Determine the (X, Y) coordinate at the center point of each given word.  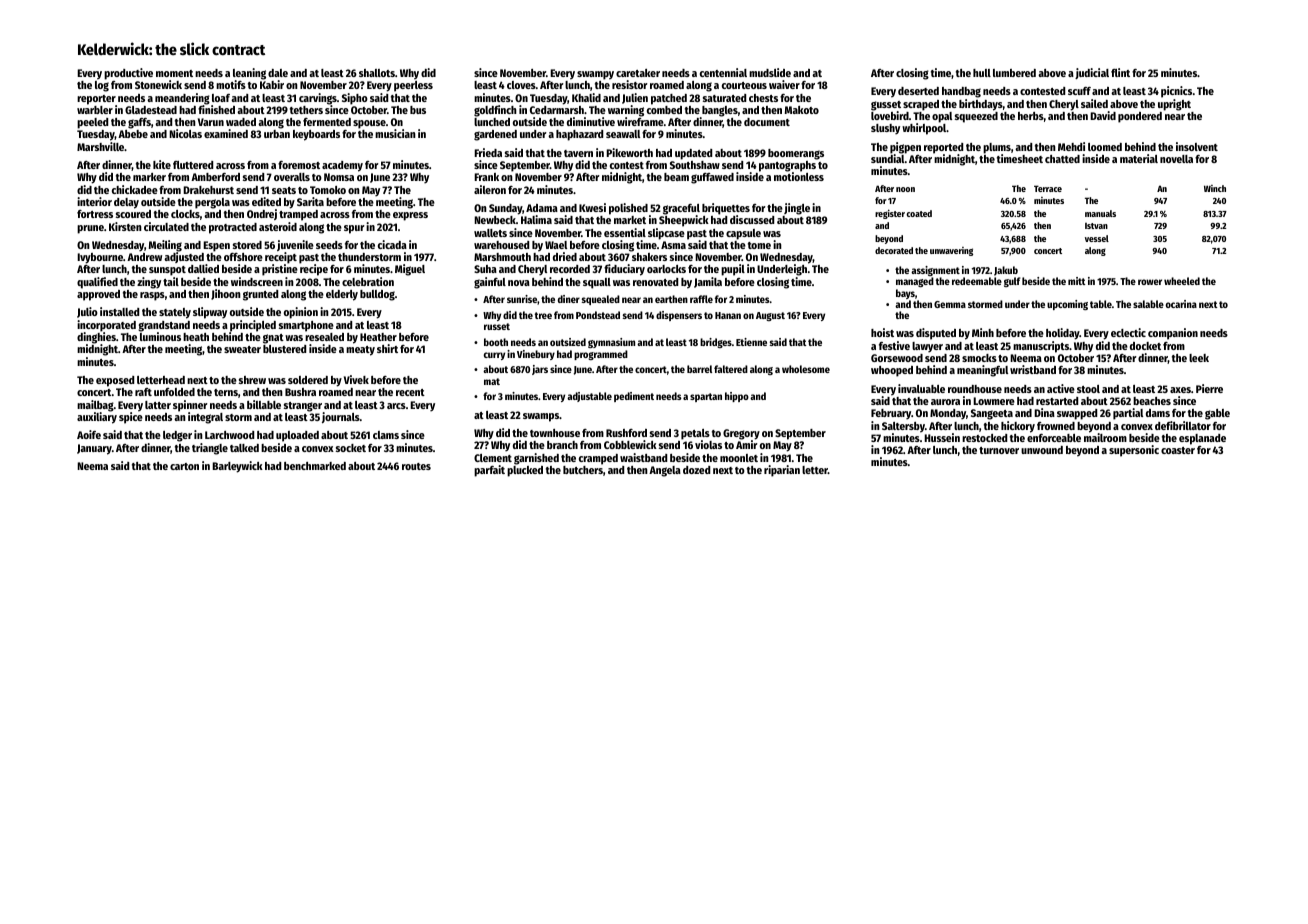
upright (1174, 105)
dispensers (679, 316)
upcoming (1067, 305)
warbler (95, 110)
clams (386, 435)
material (1139, 158)
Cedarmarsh (557, 110)
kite (162, 164)
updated (693, 154)
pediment (634, 397)
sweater (242, 349)
